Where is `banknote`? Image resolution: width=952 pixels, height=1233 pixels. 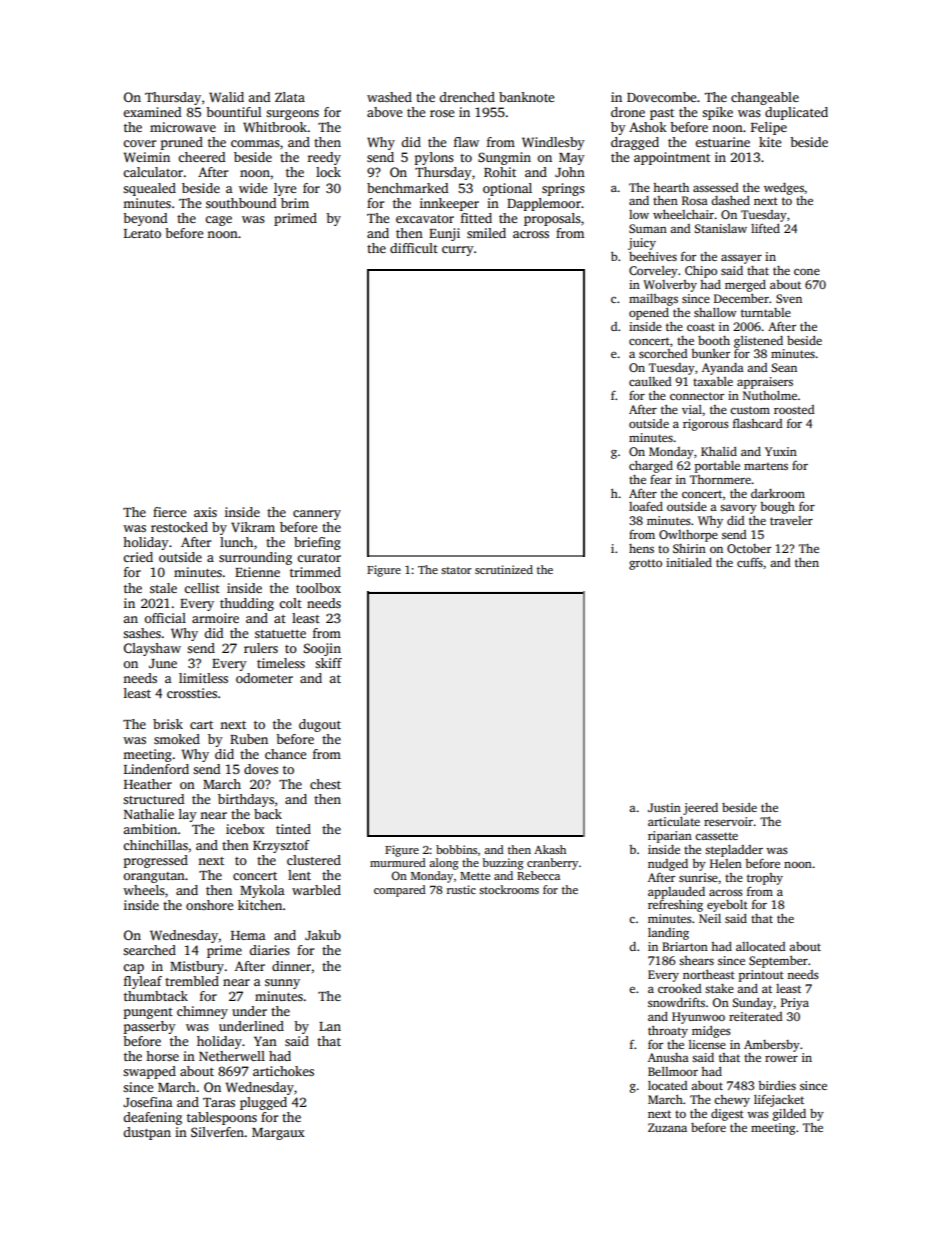
banknote is located at coordinates (526, 97).
